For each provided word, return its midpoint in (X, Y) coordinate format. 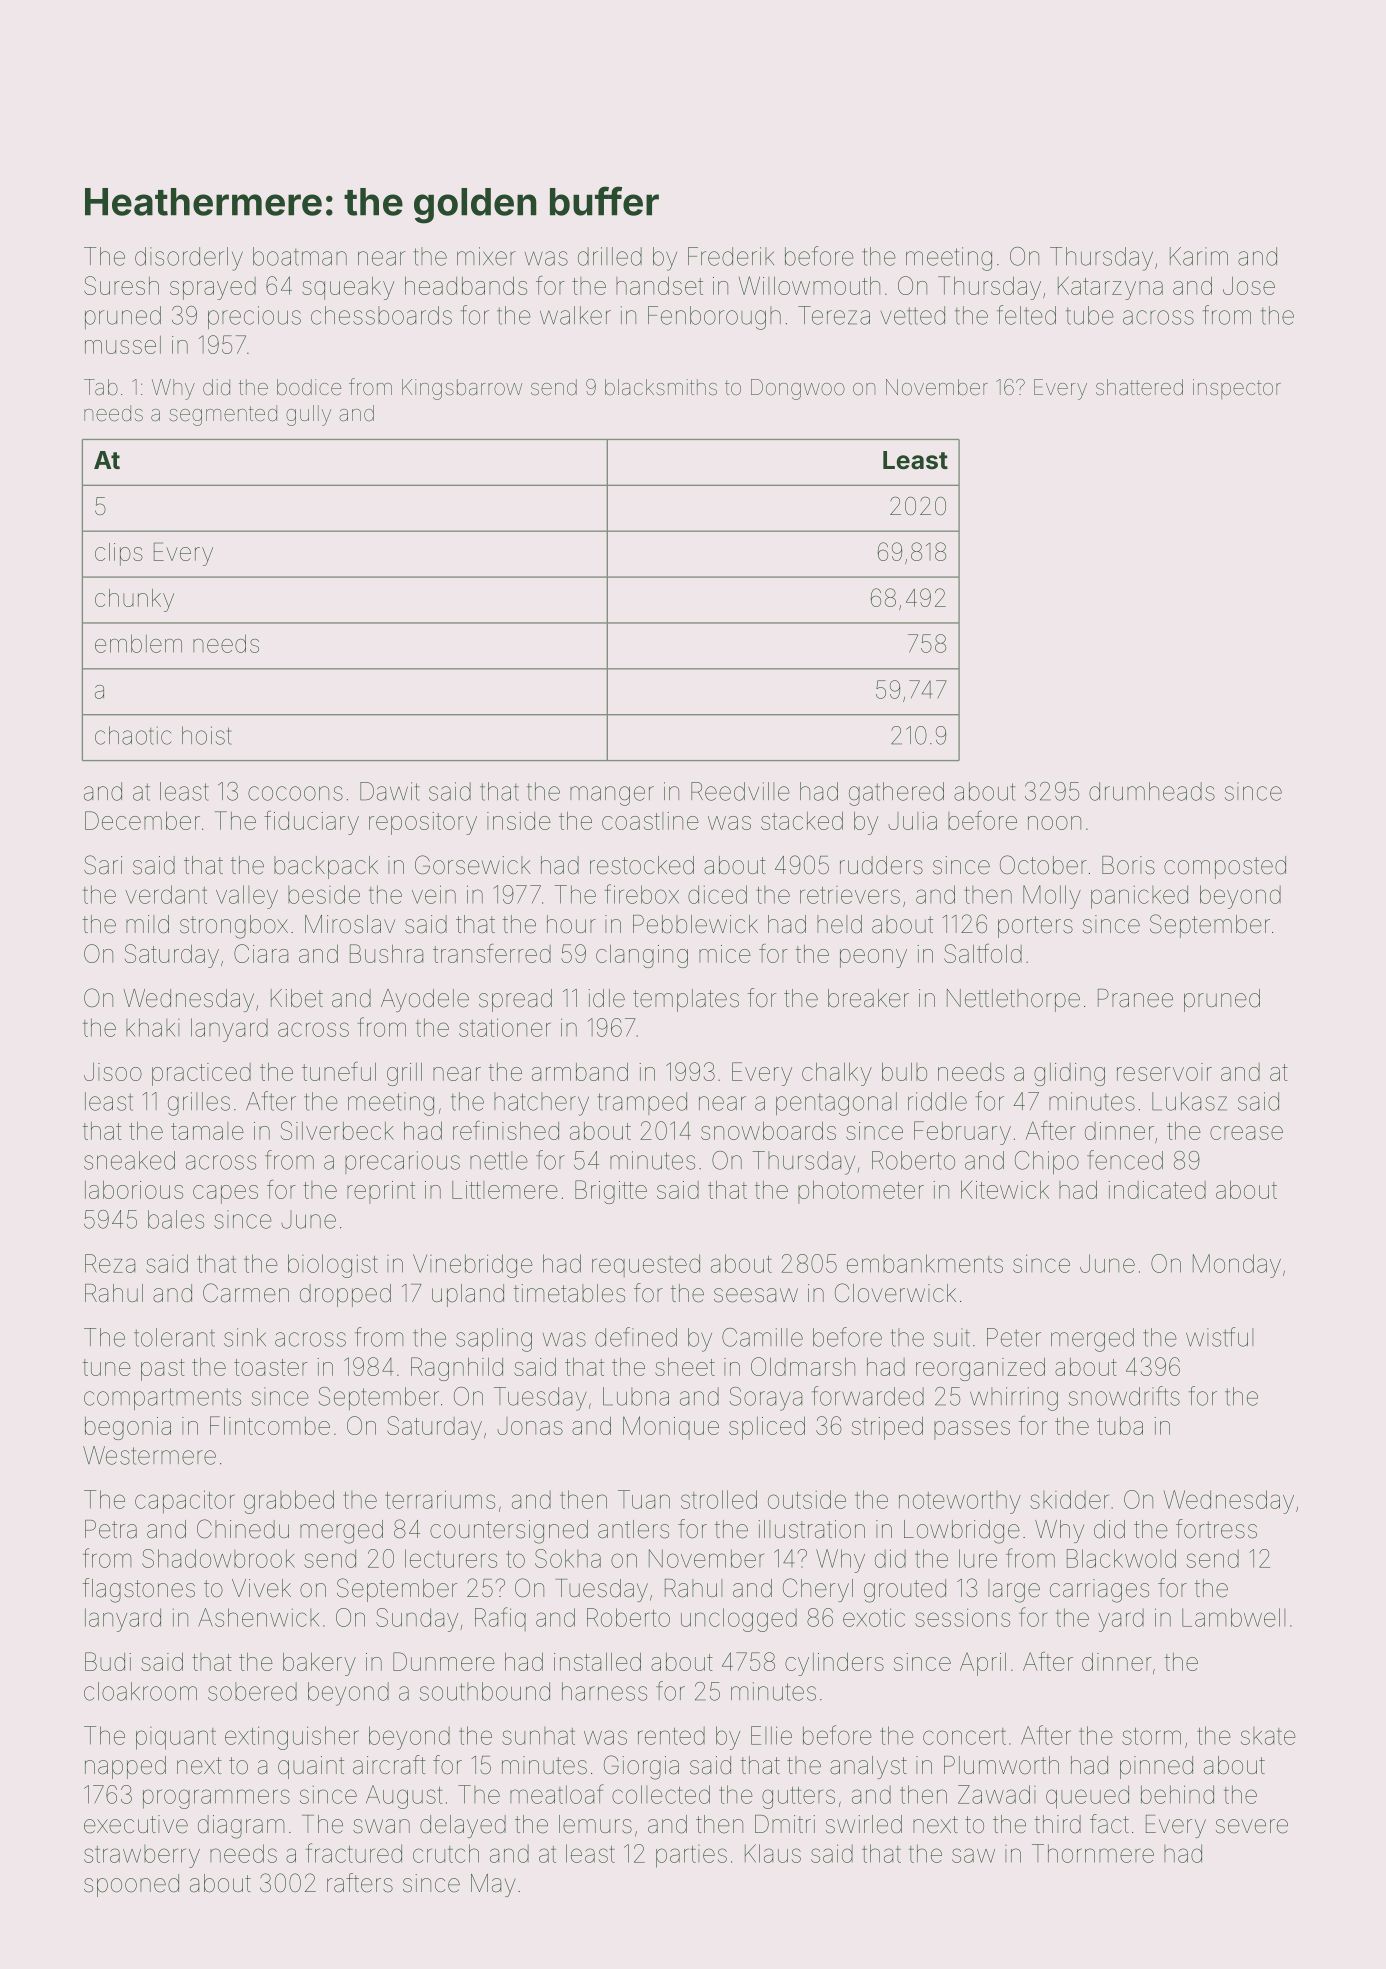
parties (691, 1856)
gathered (896, 794)
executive (136, 1824)
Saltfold (983, 953)
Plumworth (1001, 1765)
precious (254, 317)
